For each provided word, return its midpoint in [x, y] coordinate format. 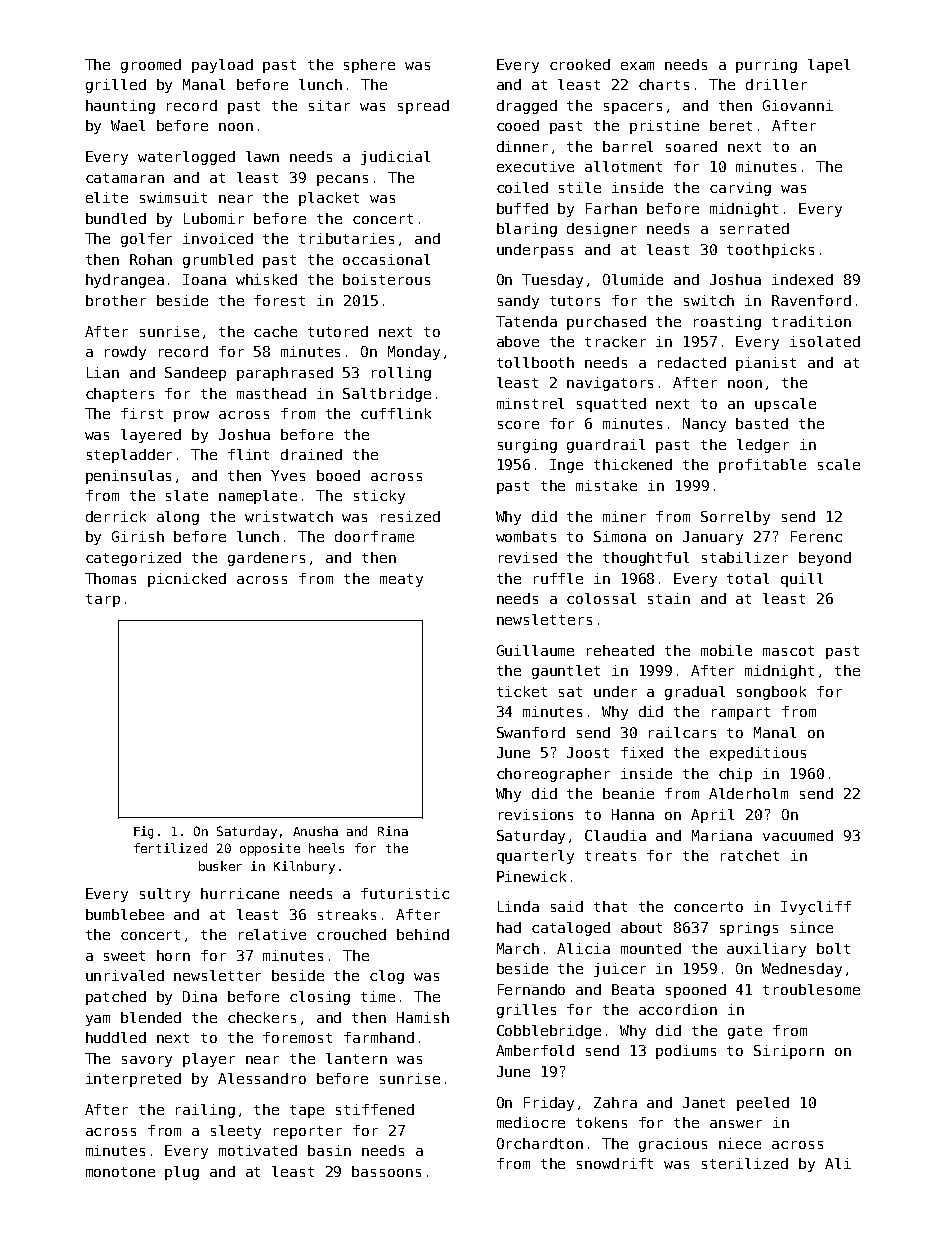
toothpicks [770, 251]
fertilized [170, 848]
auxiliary [766, 950]
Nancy [704, 425]
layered [151, 436]
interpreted [133, 1080]
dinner [522, 146]
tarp [103, 600]
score [518, 425]
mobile [726, 650]
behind [423, 934]
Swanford [531, 732]
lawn [262, 156]
